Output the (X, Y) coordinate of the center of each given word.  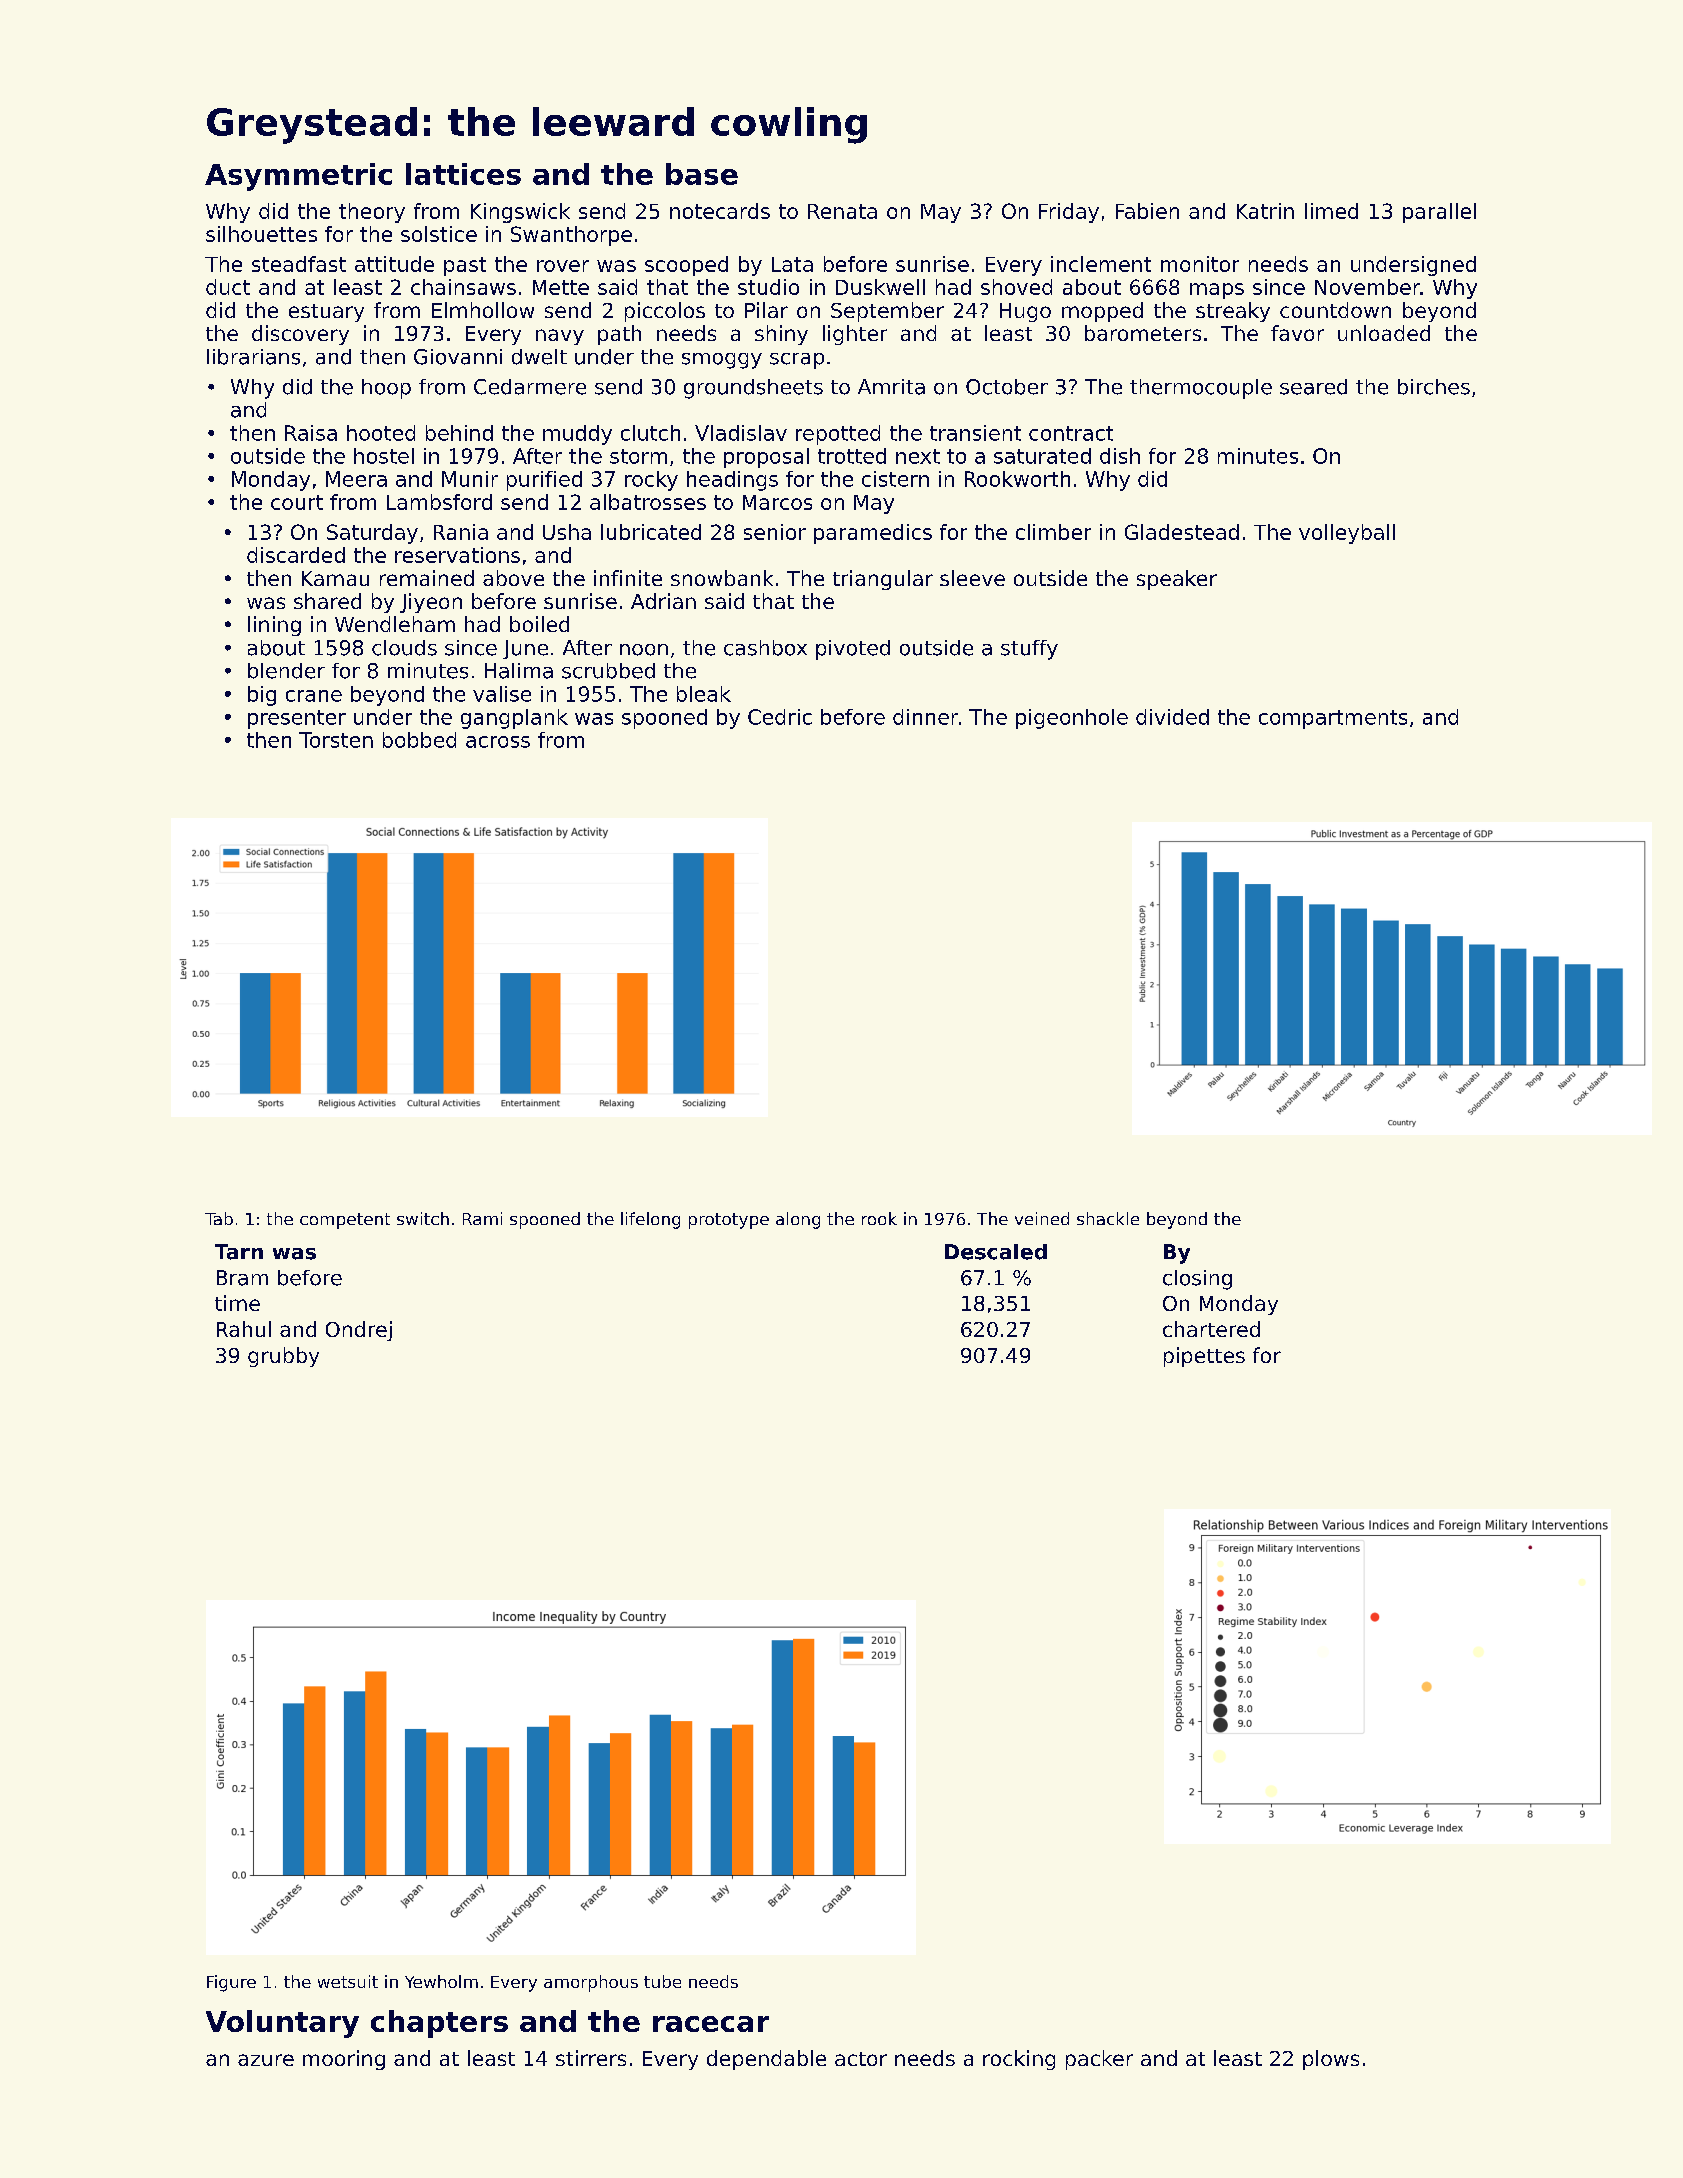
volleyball (1347, 534)
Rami (482, 1218)
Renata (842, 211)
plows (1331, 2060)
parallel (1439, 213)
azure (266, 2060)
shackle (1108, 1218)
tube (662, 1981)
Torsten (336, 740)
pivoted (853, 650)
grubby (283, 1357)
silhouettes (261, 234)
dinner (925, 717)
